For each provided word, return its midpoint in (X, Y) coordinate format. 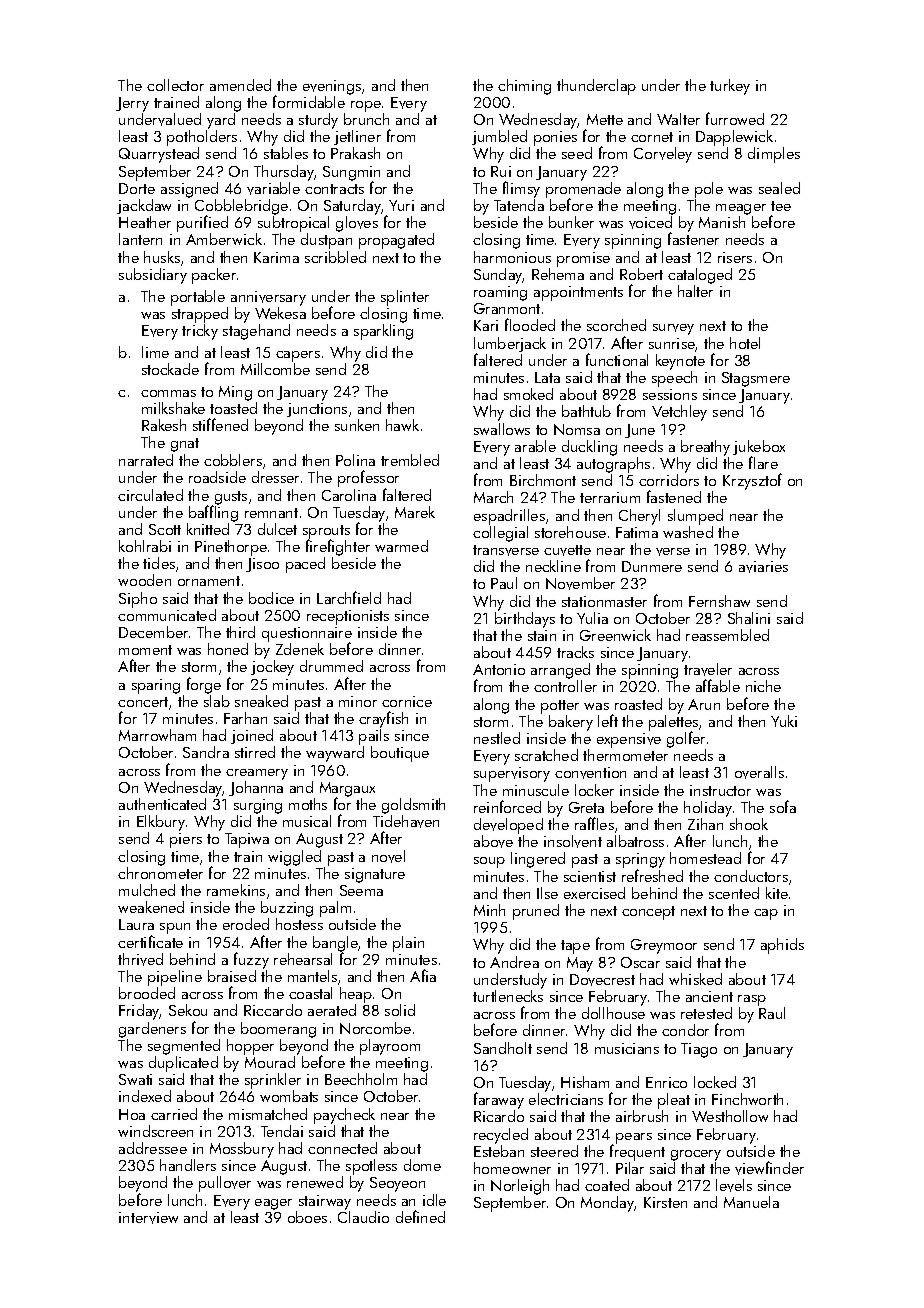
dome (422, 1165)
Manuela (751, 1202)
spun (175, 928)
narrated (146, 460)
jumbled (499, 137)
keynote (680, 362)
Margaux (347, 790)
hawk (402, 425)
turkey (730, 87)
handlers (188, 1165)
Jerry (132, 104)
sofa (783, 806)
